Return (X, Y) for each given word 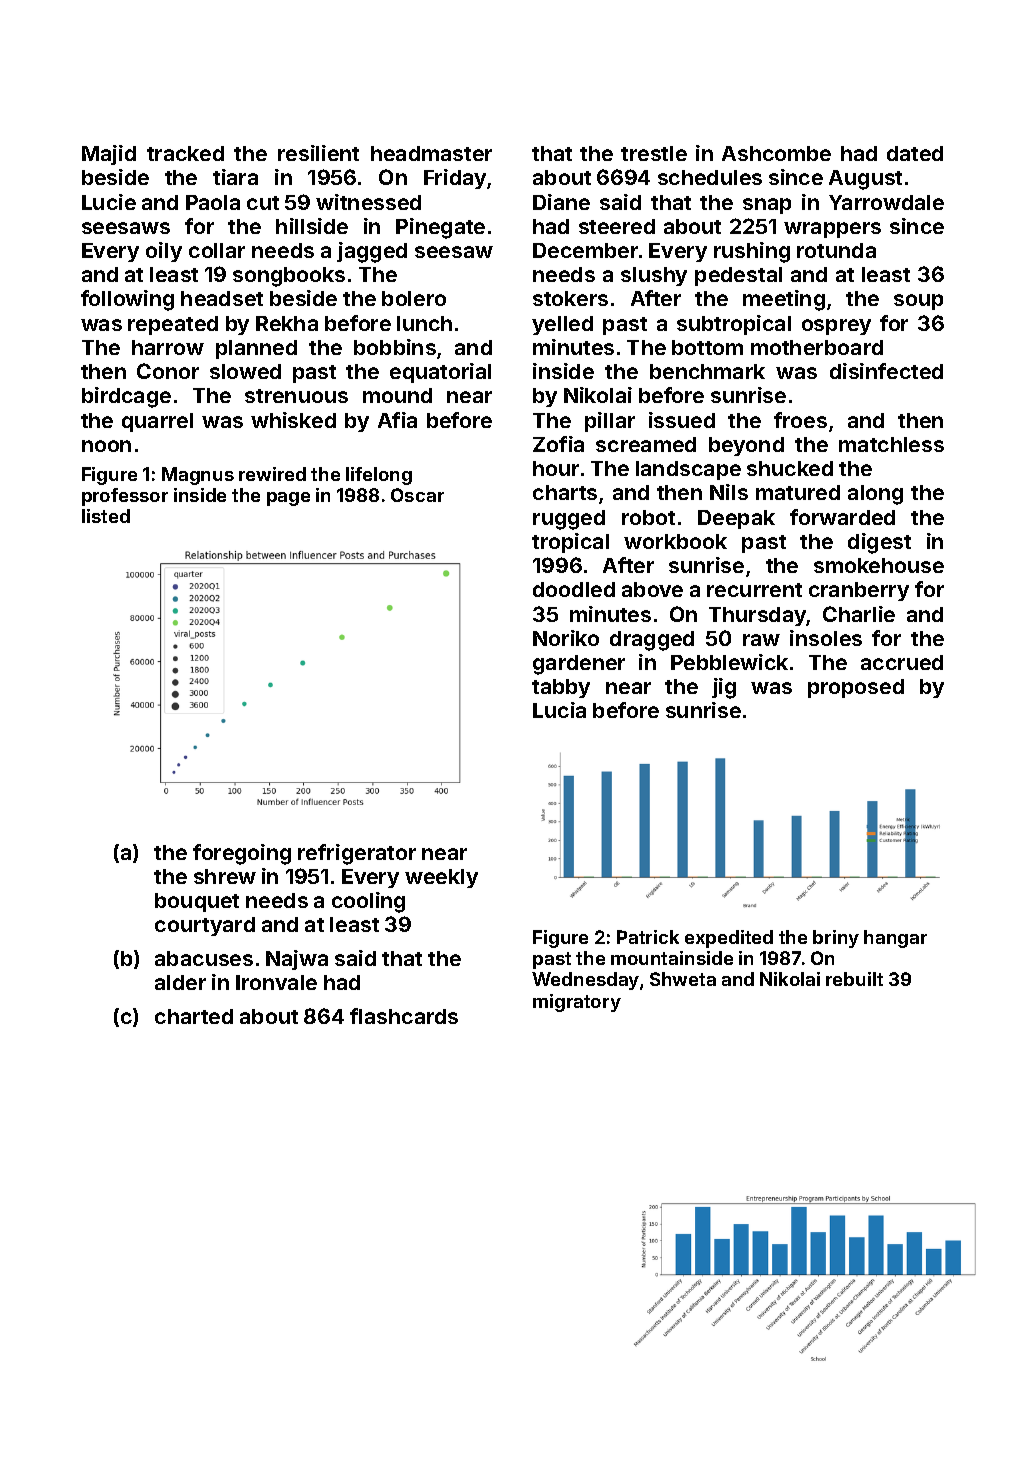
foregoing (242, 854)
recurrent (754, 590)
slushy (654, 276)
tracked (185, 153)
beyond (746, 446)
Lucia (559, 710)
